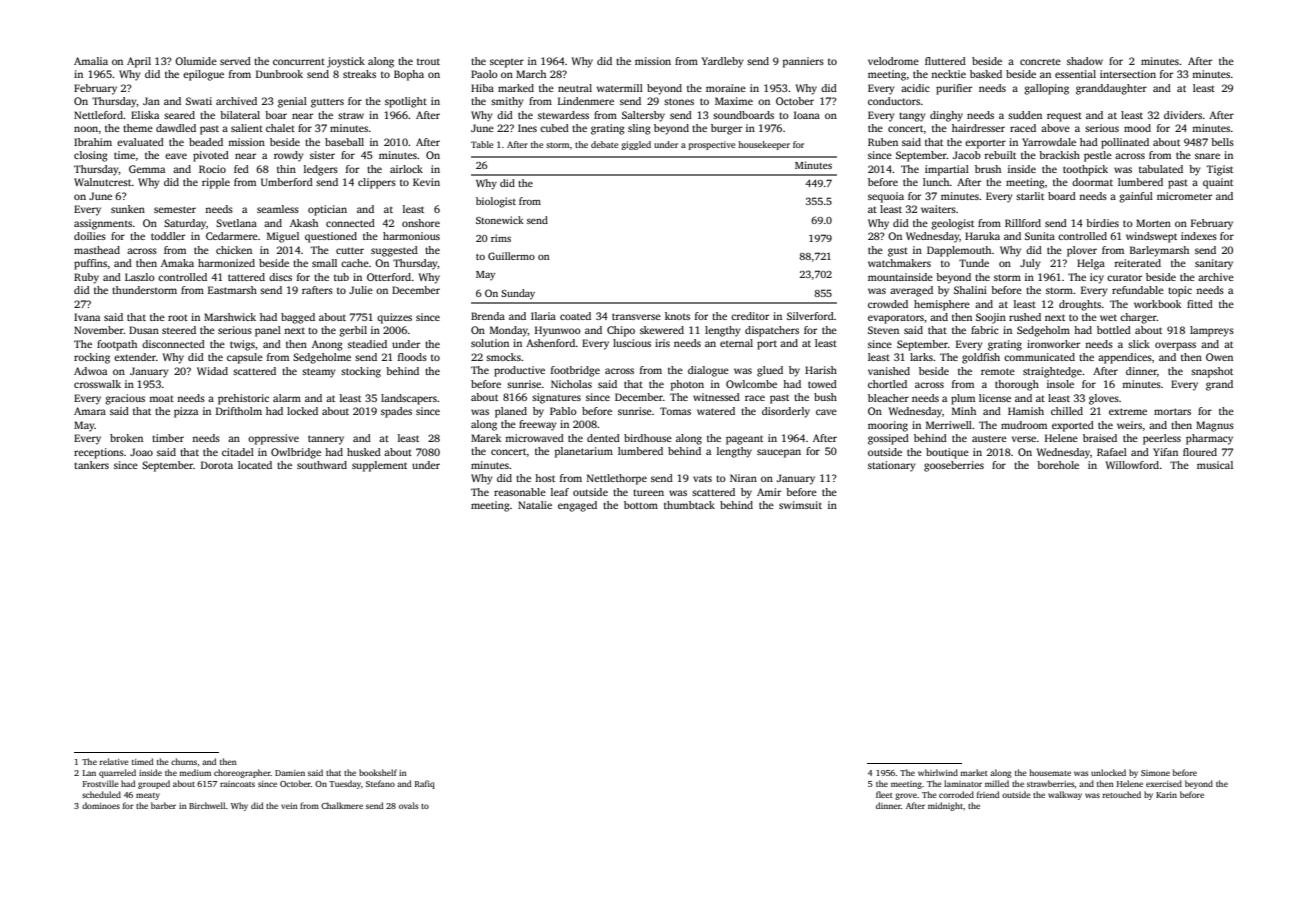  I want to click on swimsuit, so click(800, 505).
